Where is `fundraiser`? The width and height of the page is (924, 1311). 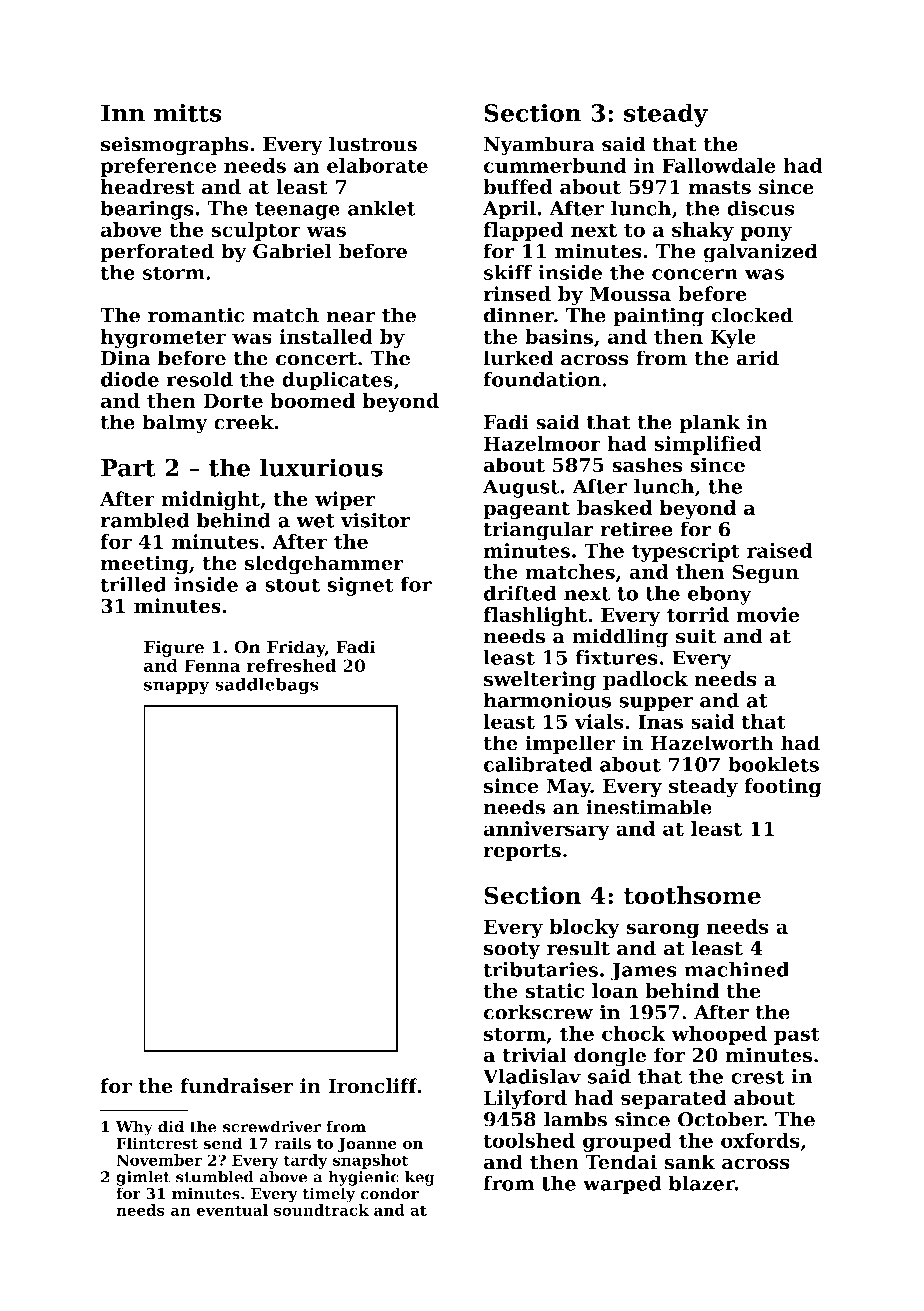 fundraiser is located at coordinates (237, 1086).
